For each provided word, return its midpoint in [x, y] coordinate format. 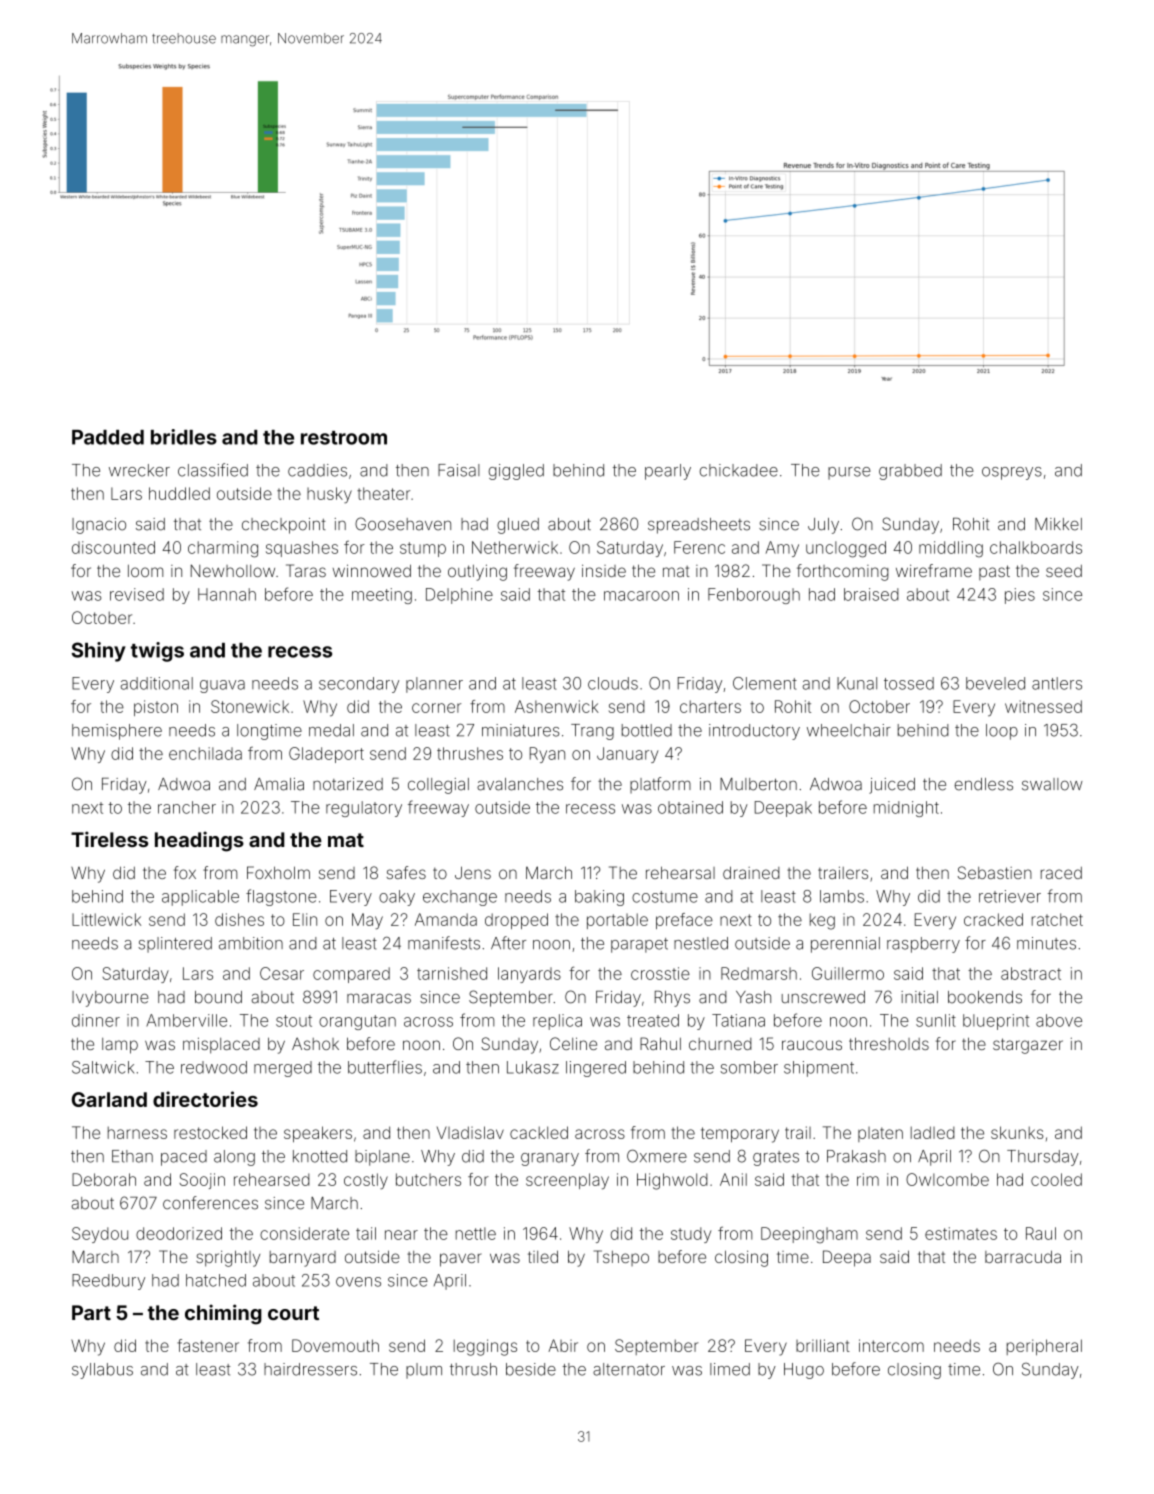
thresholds [889, 1043]
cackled [539, 1132]
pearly [668, 472]
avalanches [520, 784]
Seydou [100, 1235]
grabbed [910, 472]
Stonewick [250, 706]
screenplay [567, 1181]
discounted [113, 547]
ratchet [1057, 919]
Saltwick [103, 1067]
